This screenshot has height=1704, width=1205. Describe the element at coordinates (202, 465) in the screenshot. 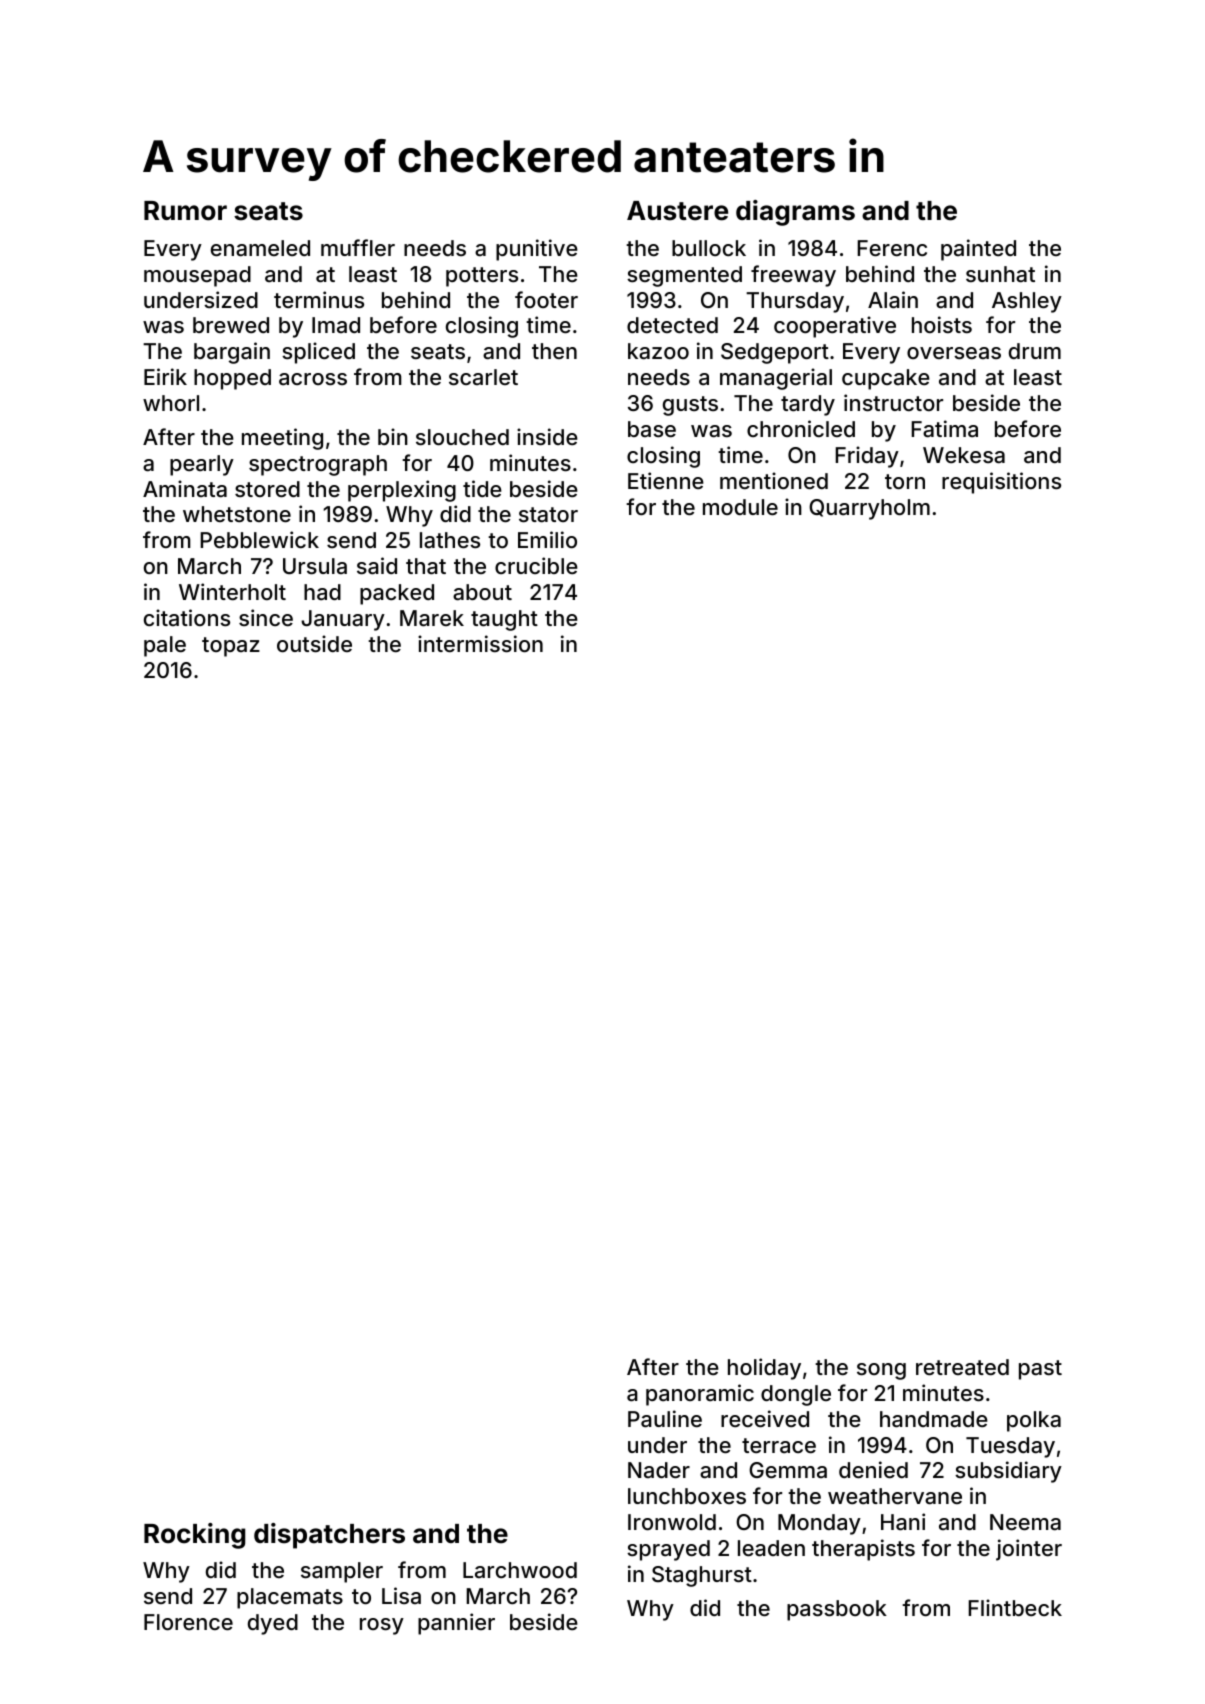

I see `pearly` at that location.
